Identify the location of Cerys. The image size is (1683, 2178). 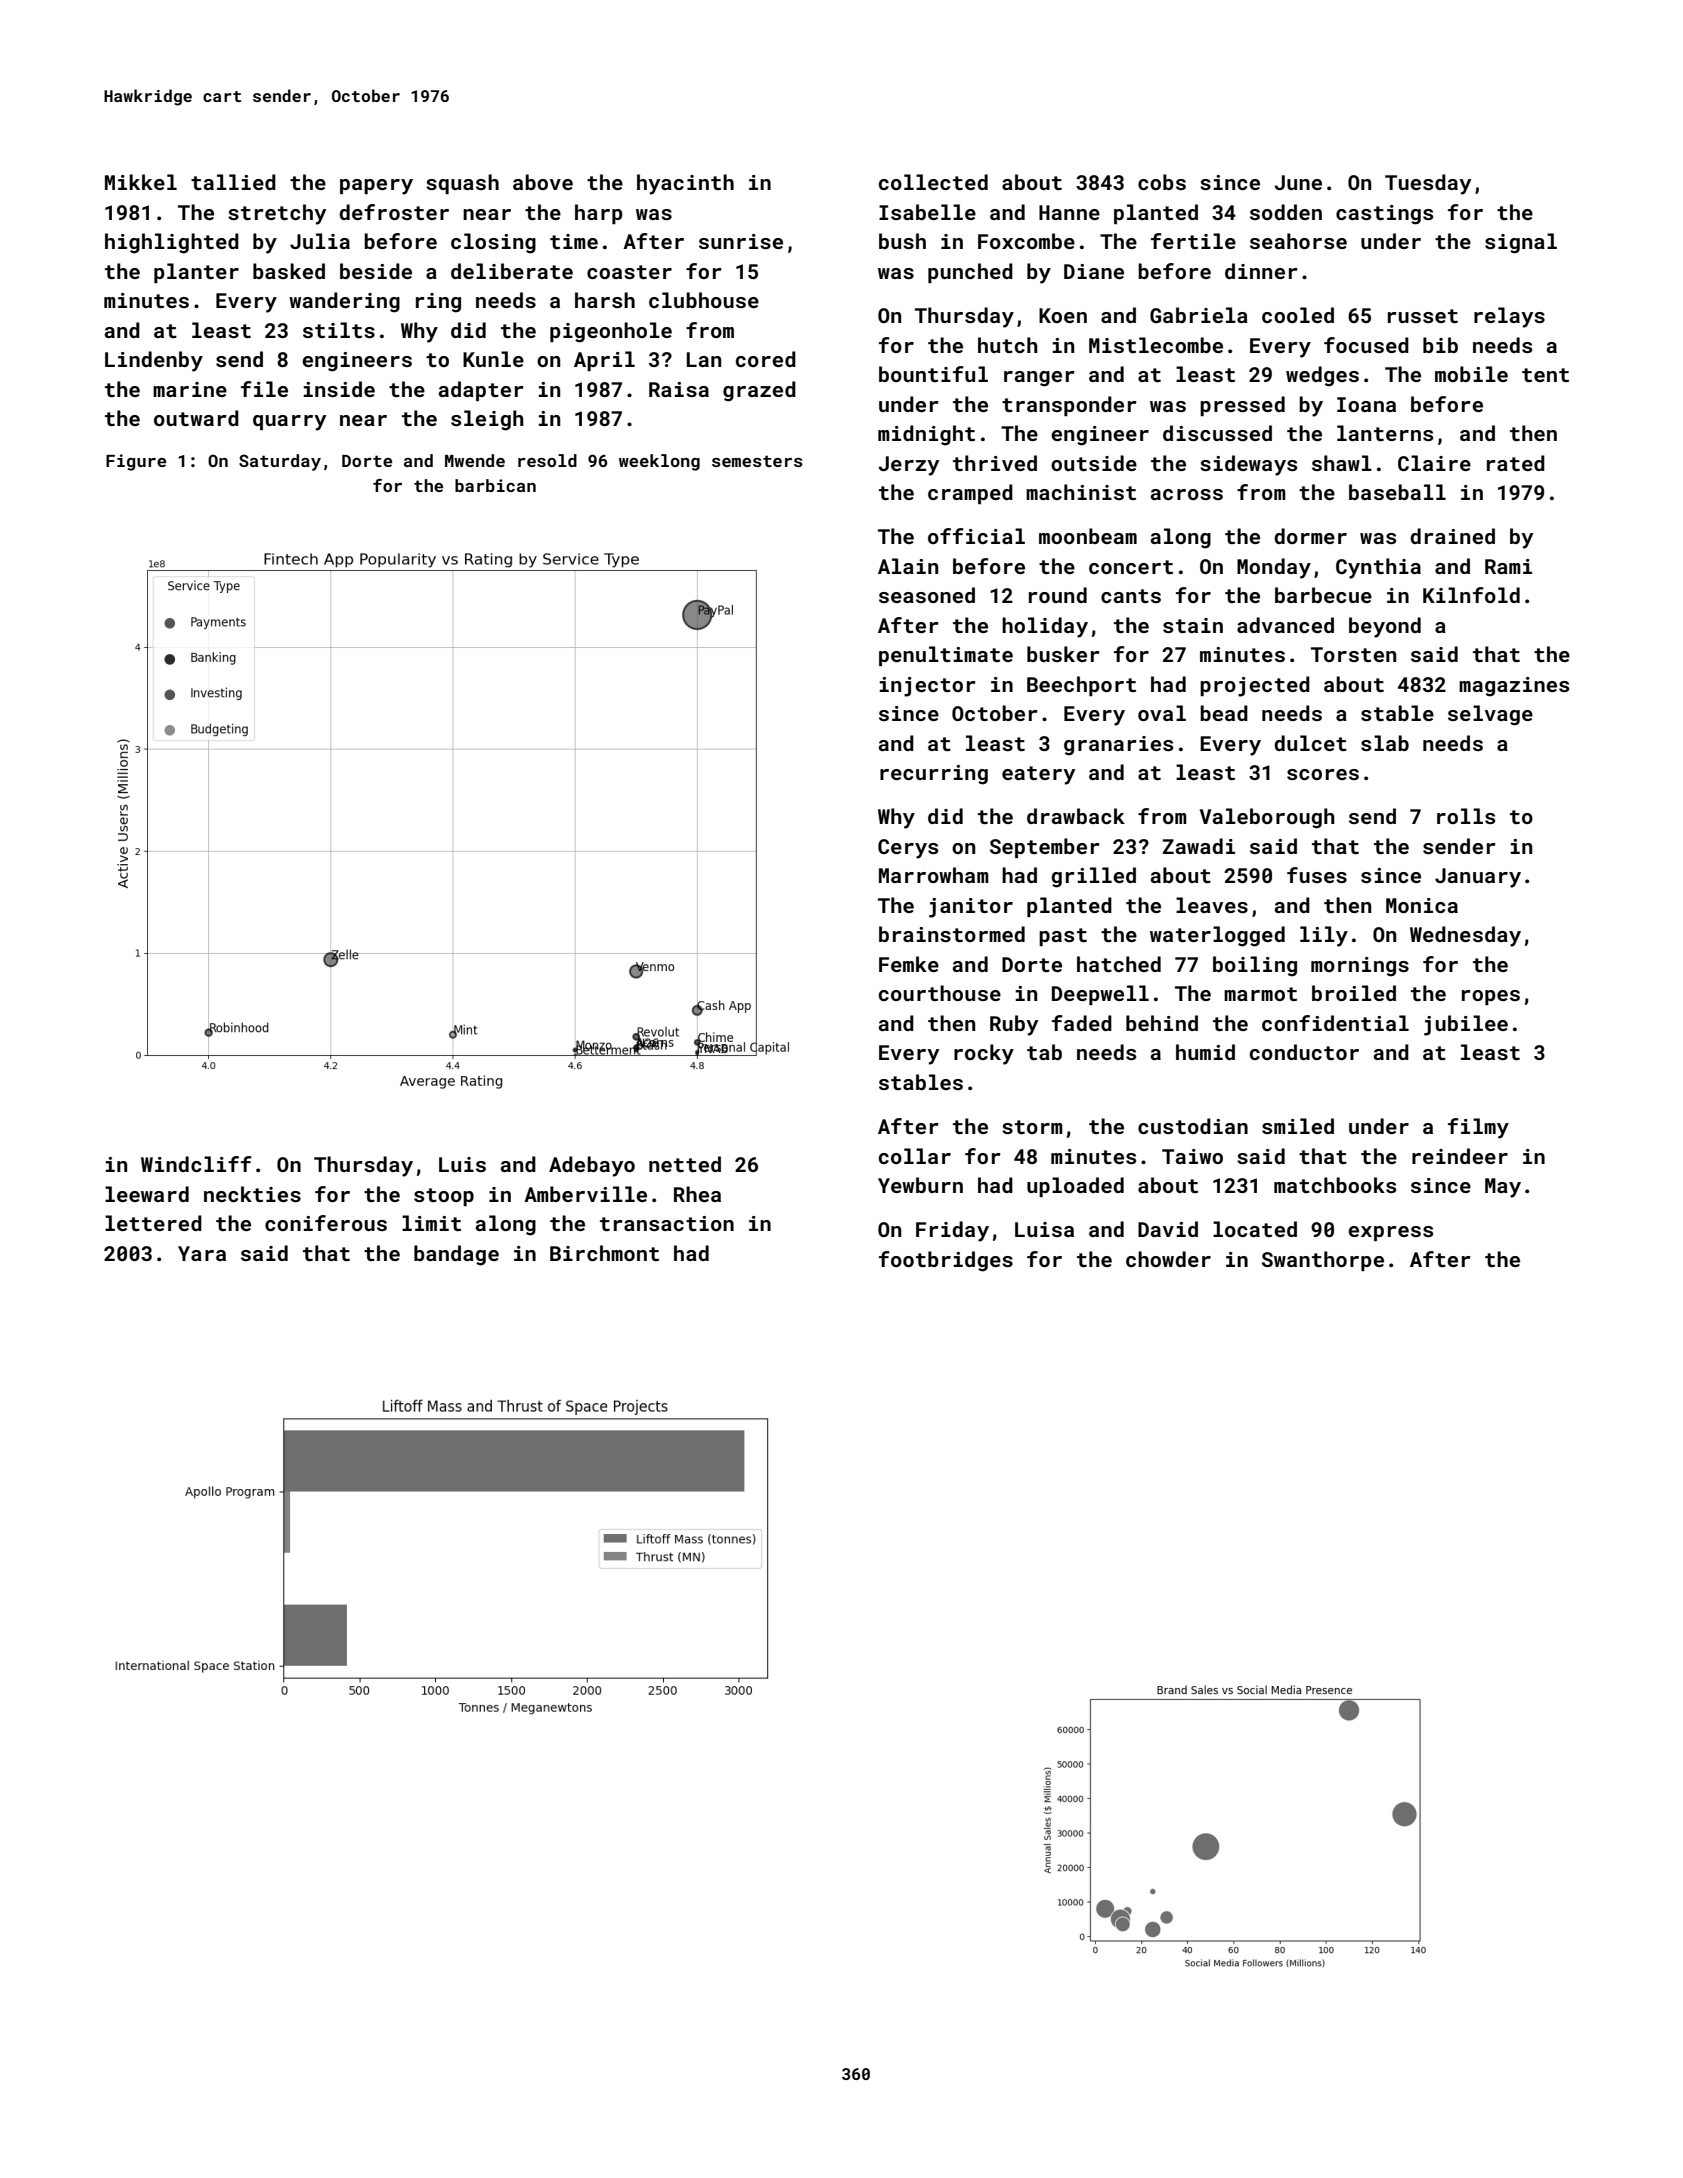
(908, 849).
